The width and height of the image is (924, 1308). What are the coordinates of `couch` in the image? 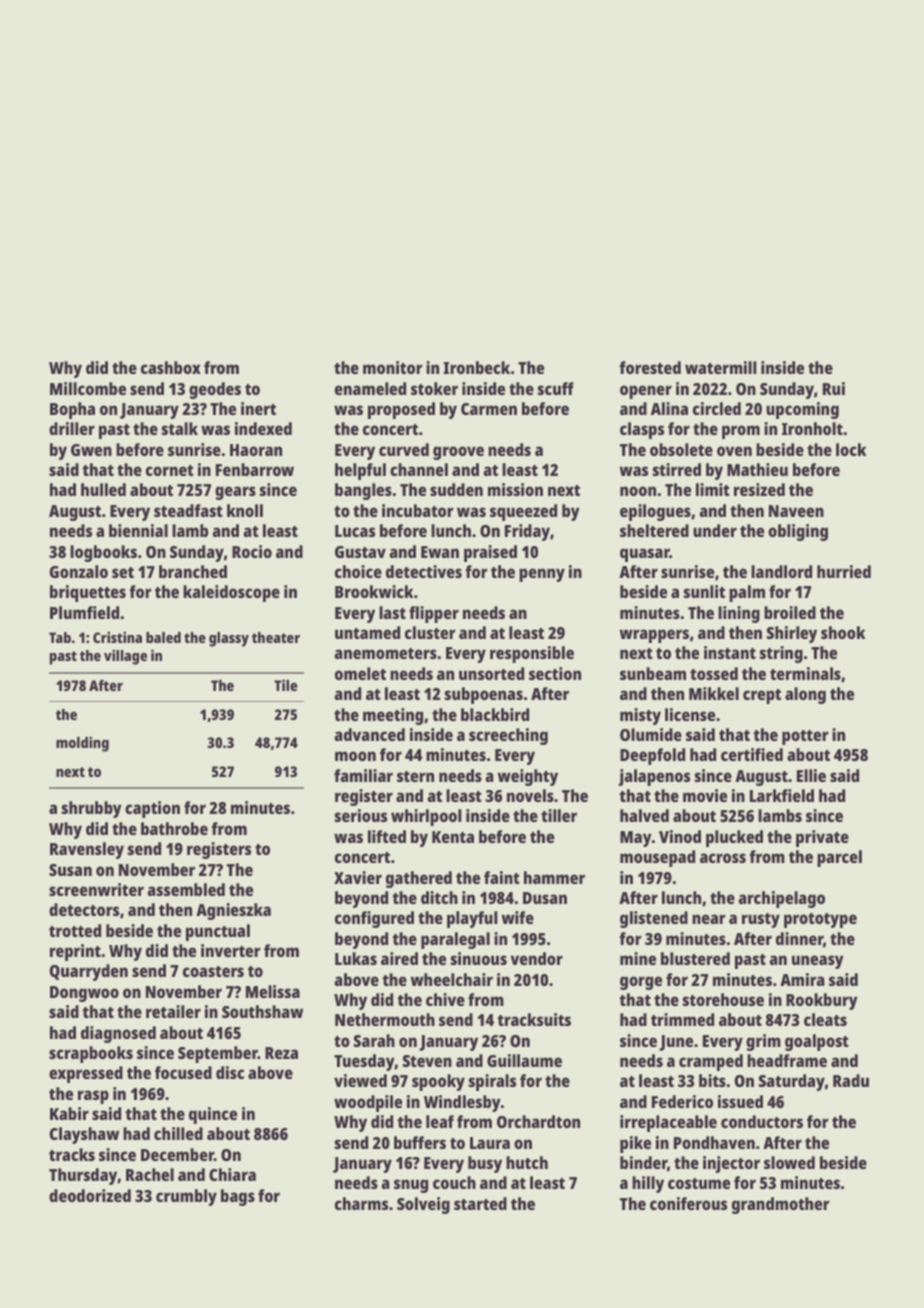 It's located at (454, 1182).
